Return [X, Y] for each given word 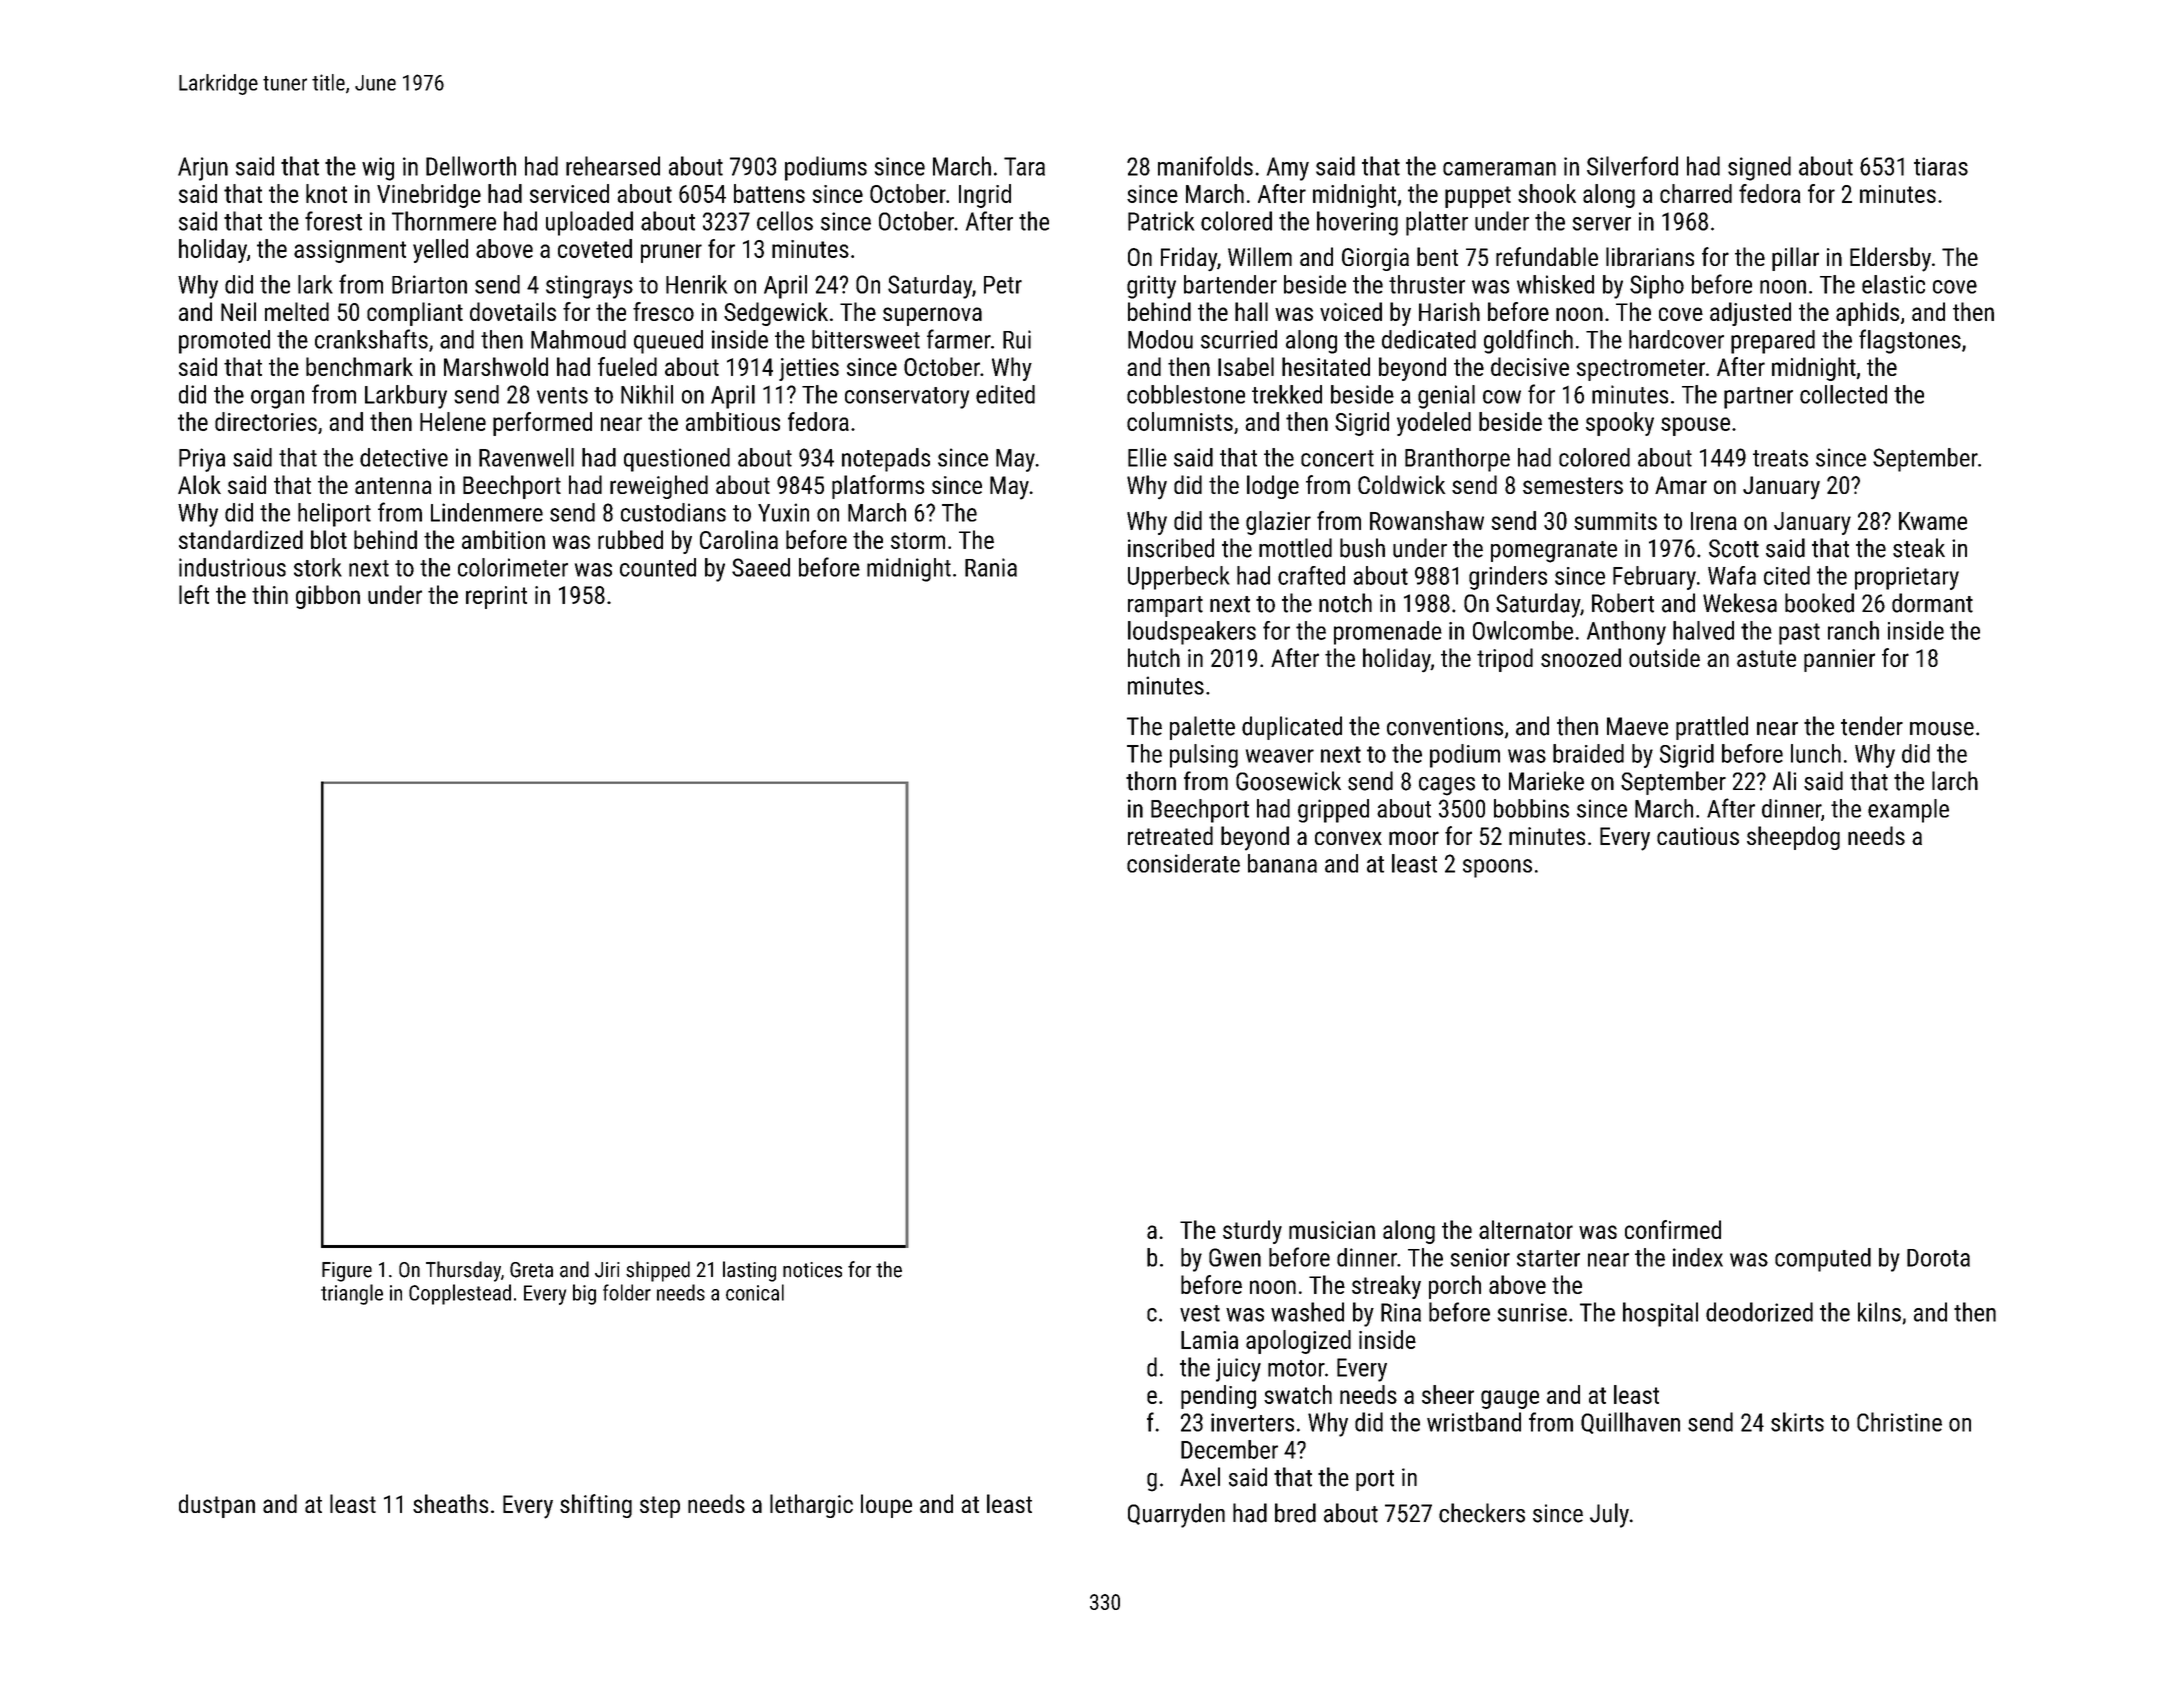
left [194, 594]
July [1609, 1515]
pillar [1795, 259]
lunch [1816, 753]
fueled [627, 366]
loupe [886, 1506]
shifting [596, 1506]
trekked [1287, 394]
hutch [1154, 657]
